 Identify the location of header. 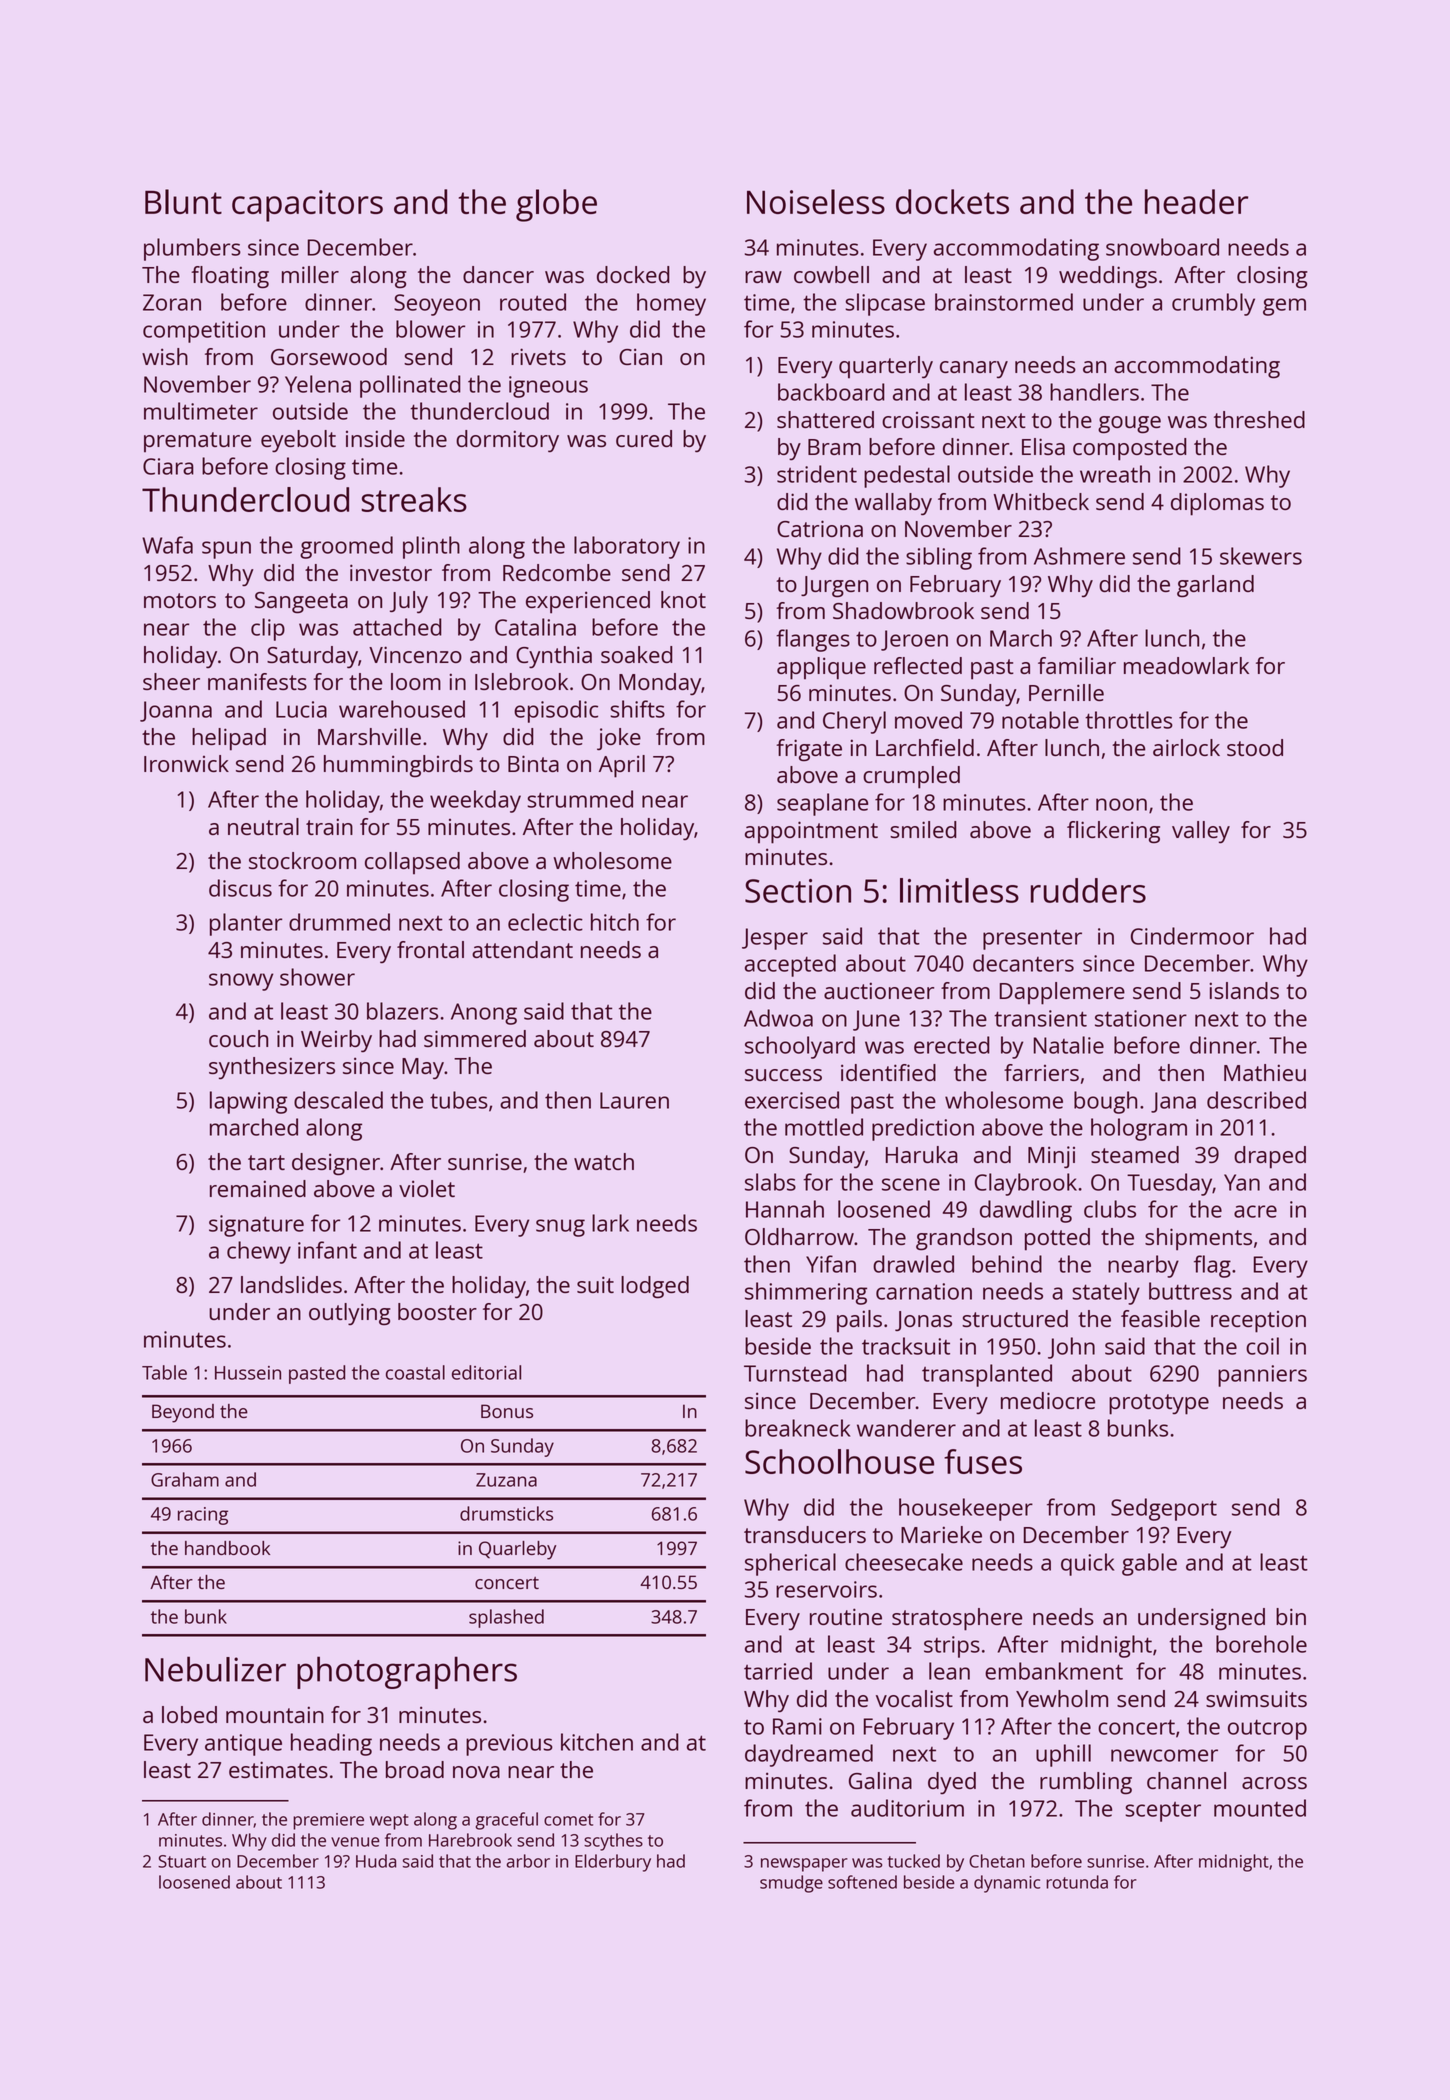
(1196, 201).
